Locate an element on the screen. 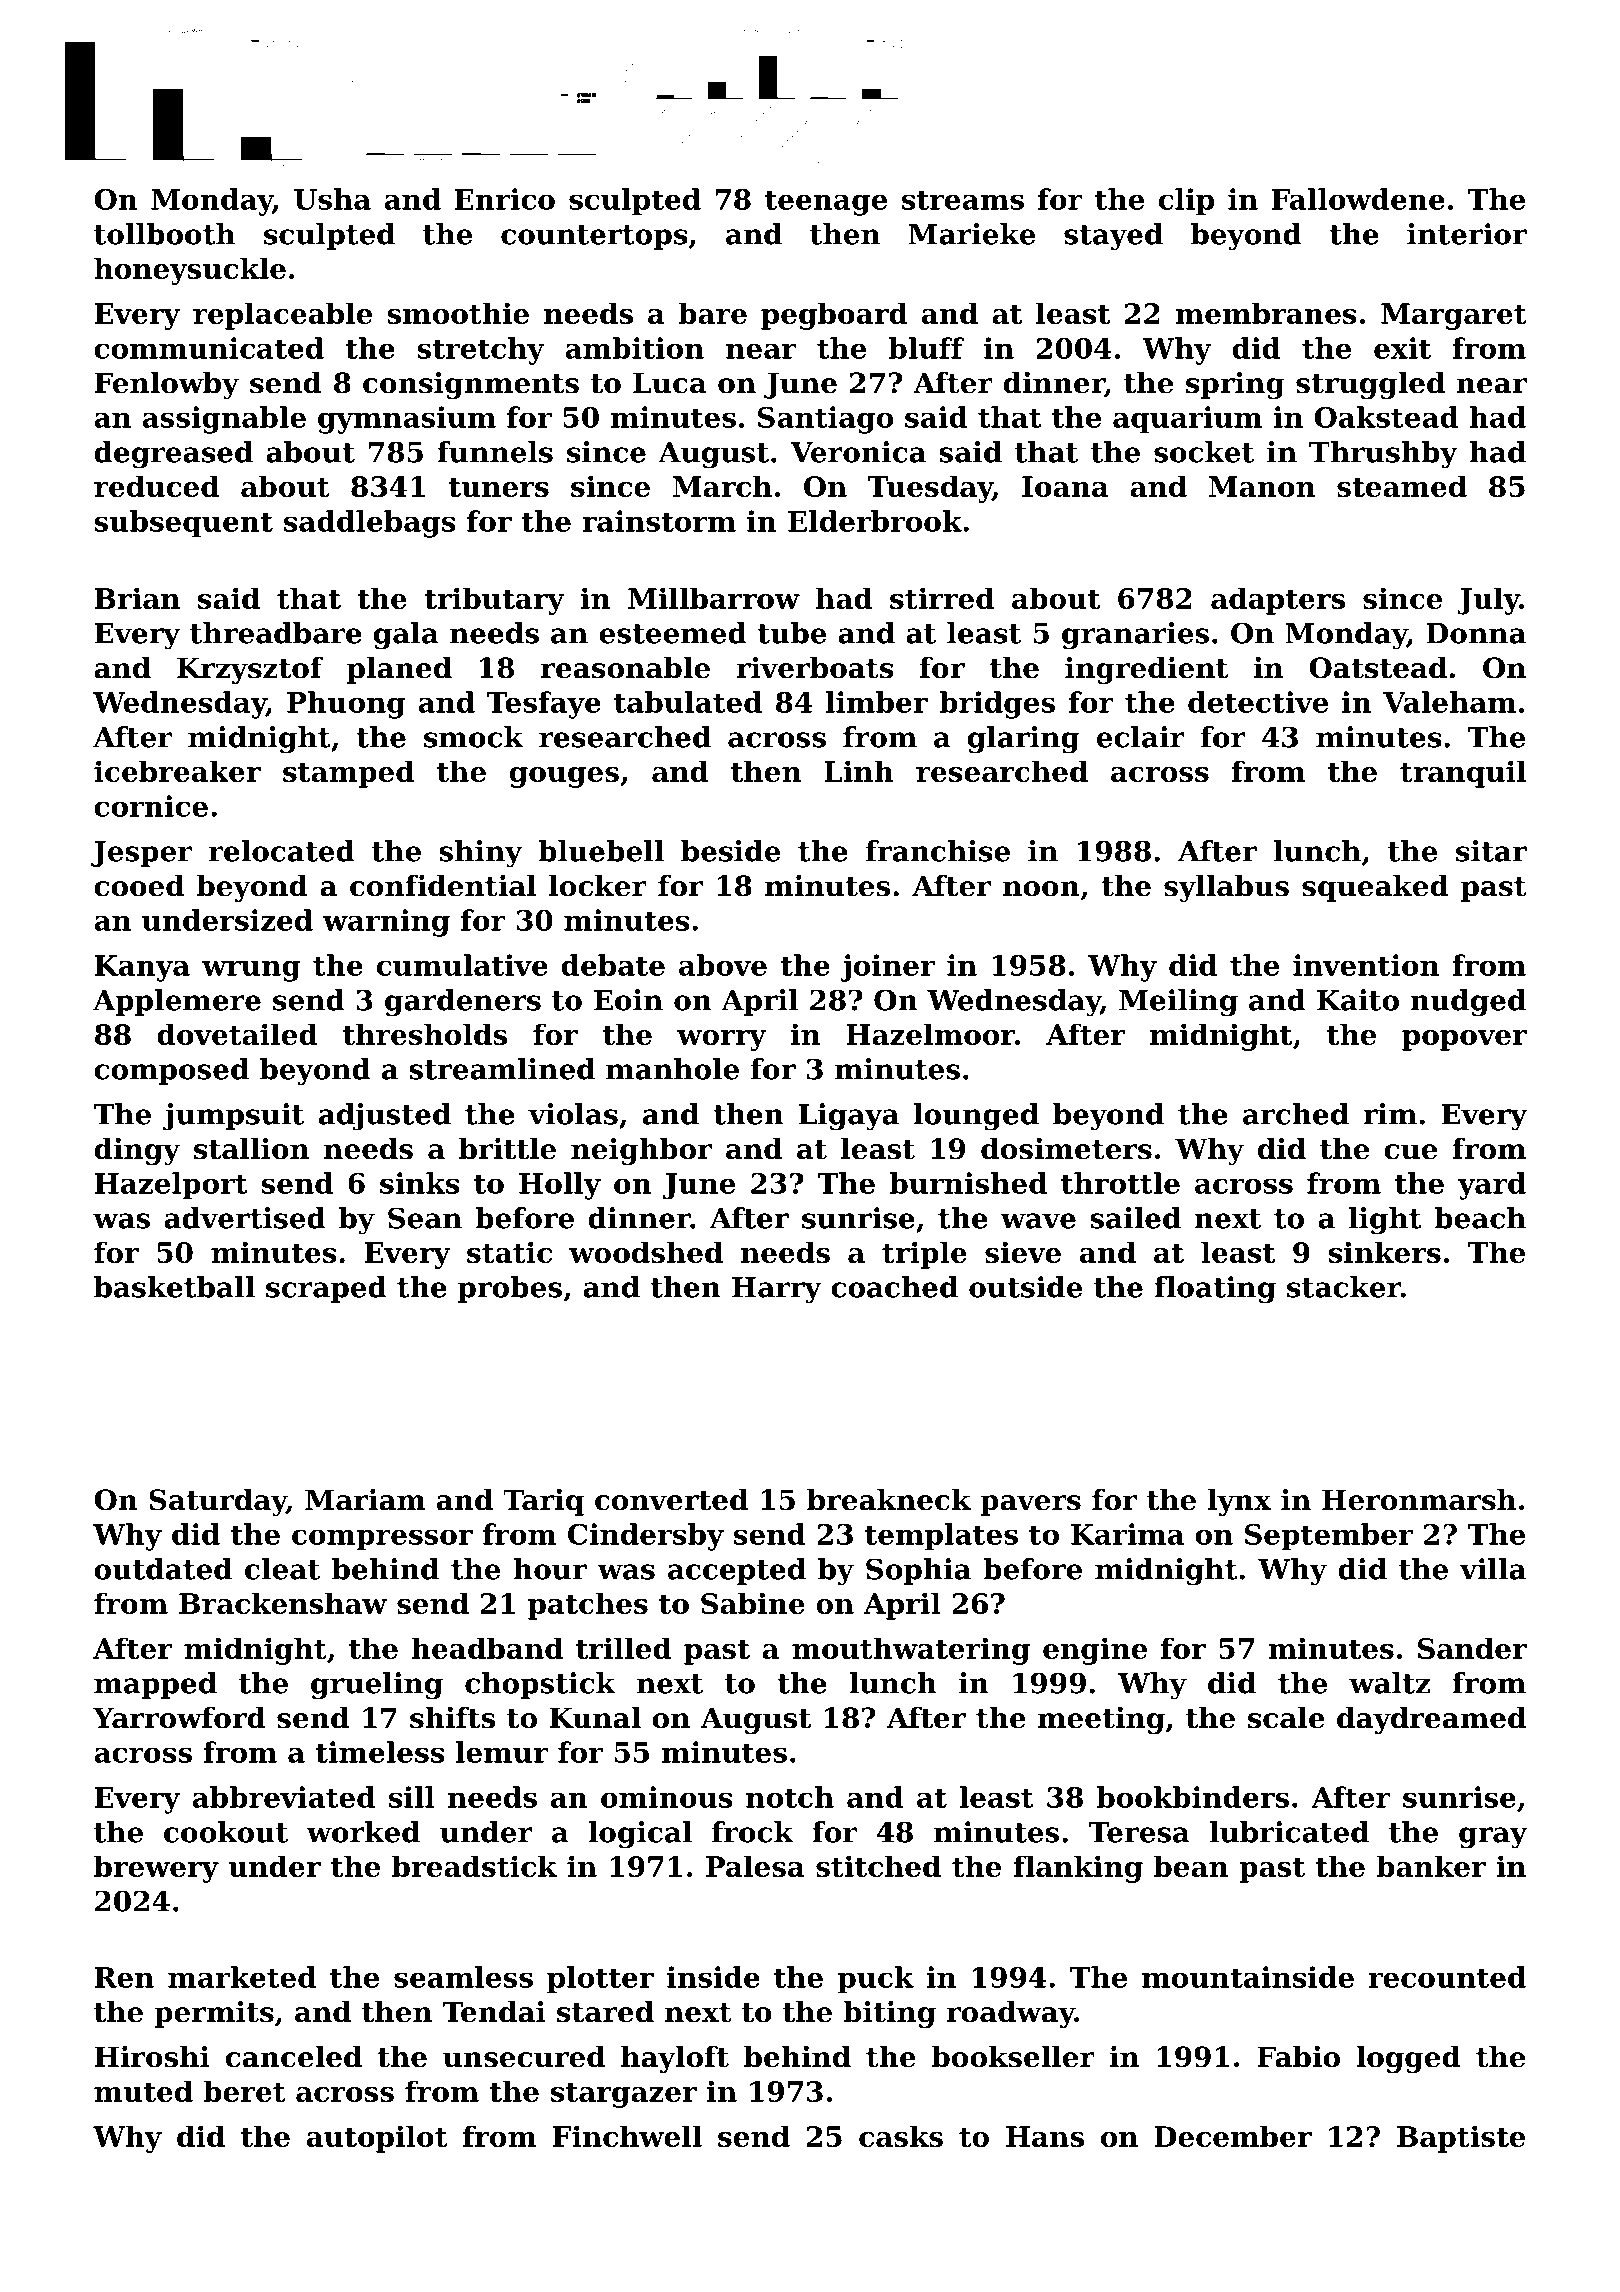 Image resolution: width=1620 pixels, height=2292 pixels. woodshed is located at coordinates (646, 1252).
